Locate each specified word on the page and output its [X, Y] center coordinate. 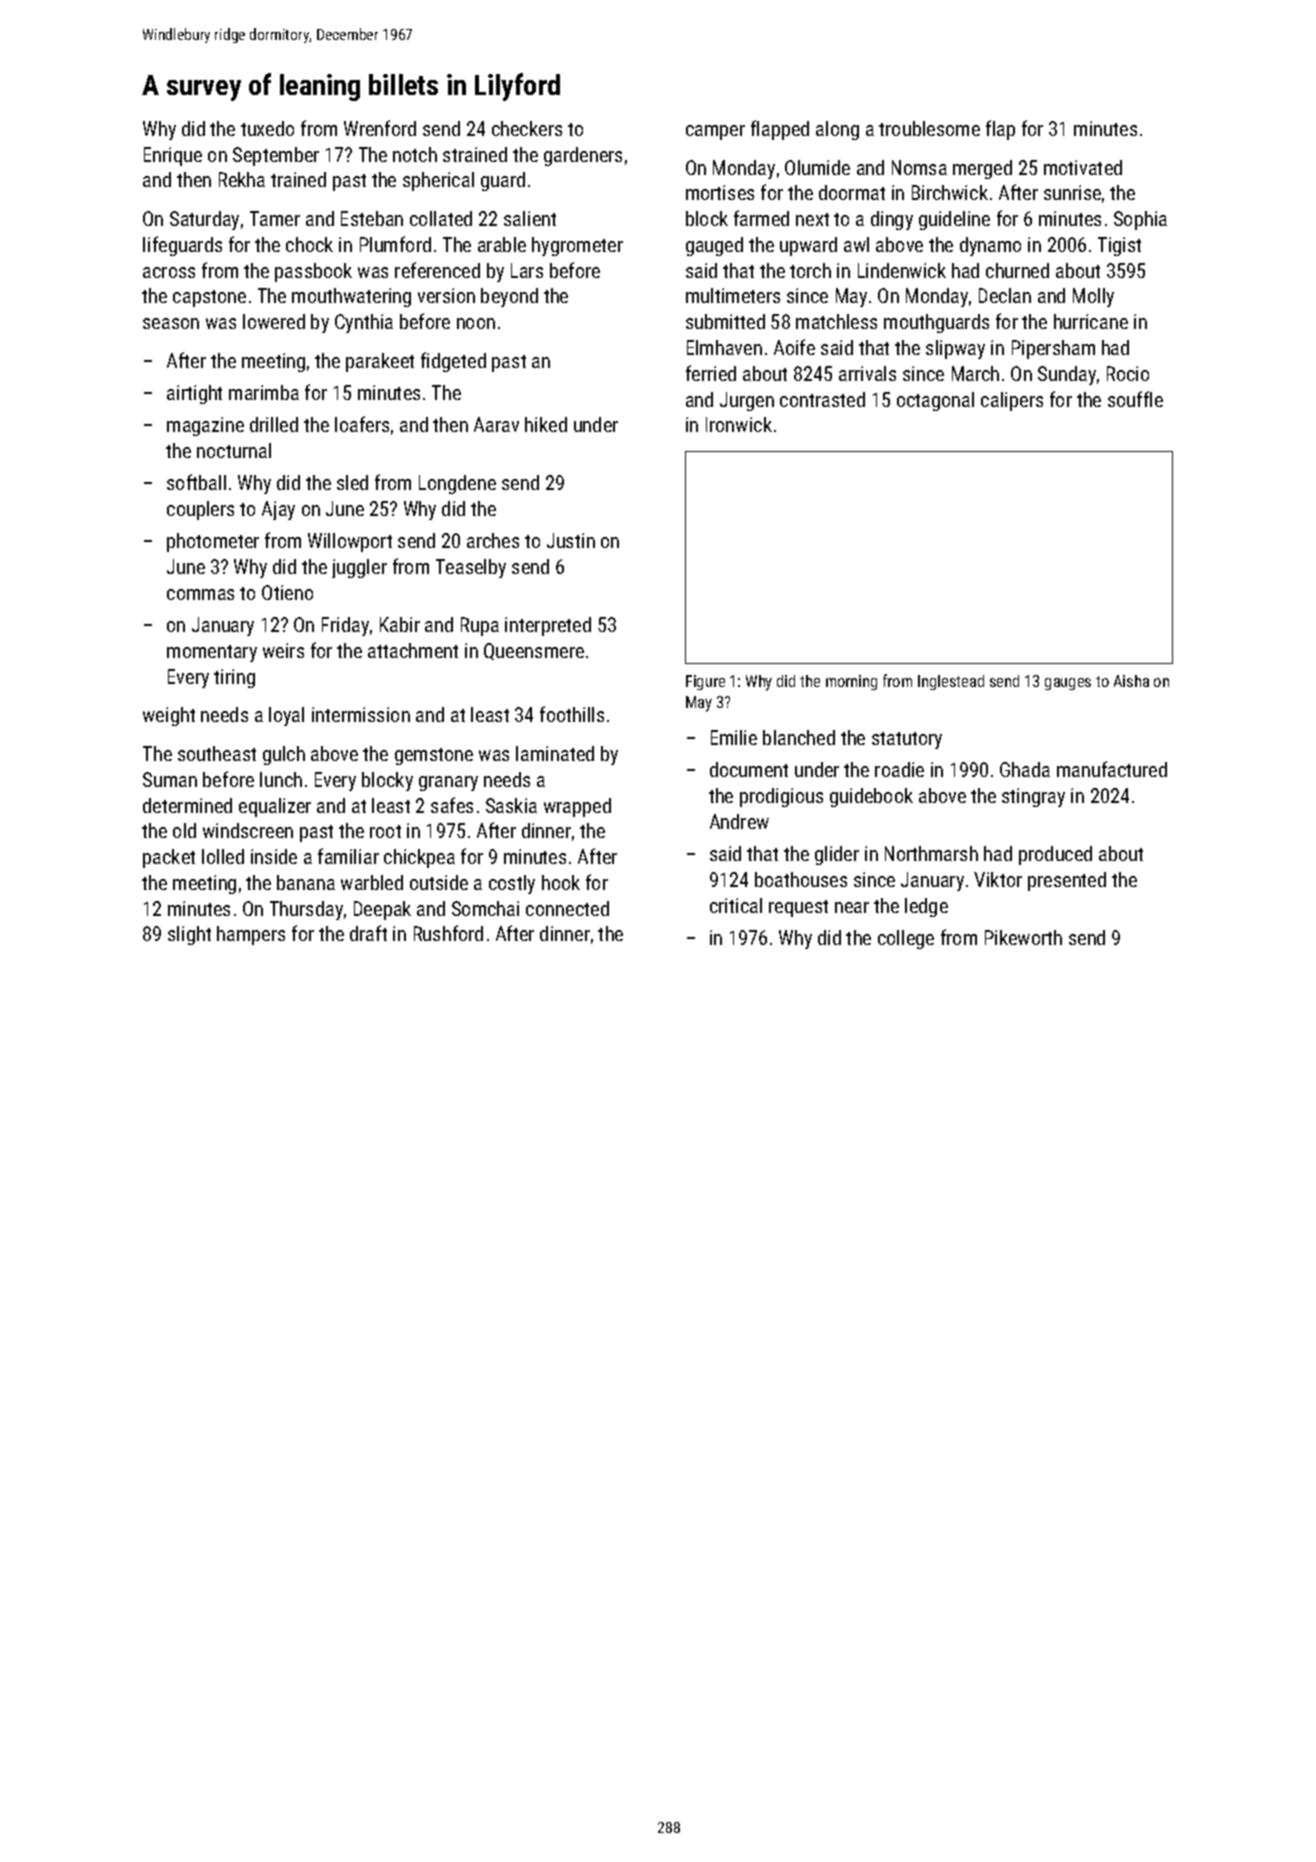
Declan [1005, 295]
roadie [899, 769]
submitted [725, 321]
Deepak [382, 910]
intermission [361, 714]
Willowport [350, 542]
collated [441, 218]
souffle [1135, 399]
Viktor [998, 879]
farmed [761, 218]
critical [736, 905]
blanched [799, 737]
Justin [571, 540]
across [169, 272]
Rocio [1128, 373]
